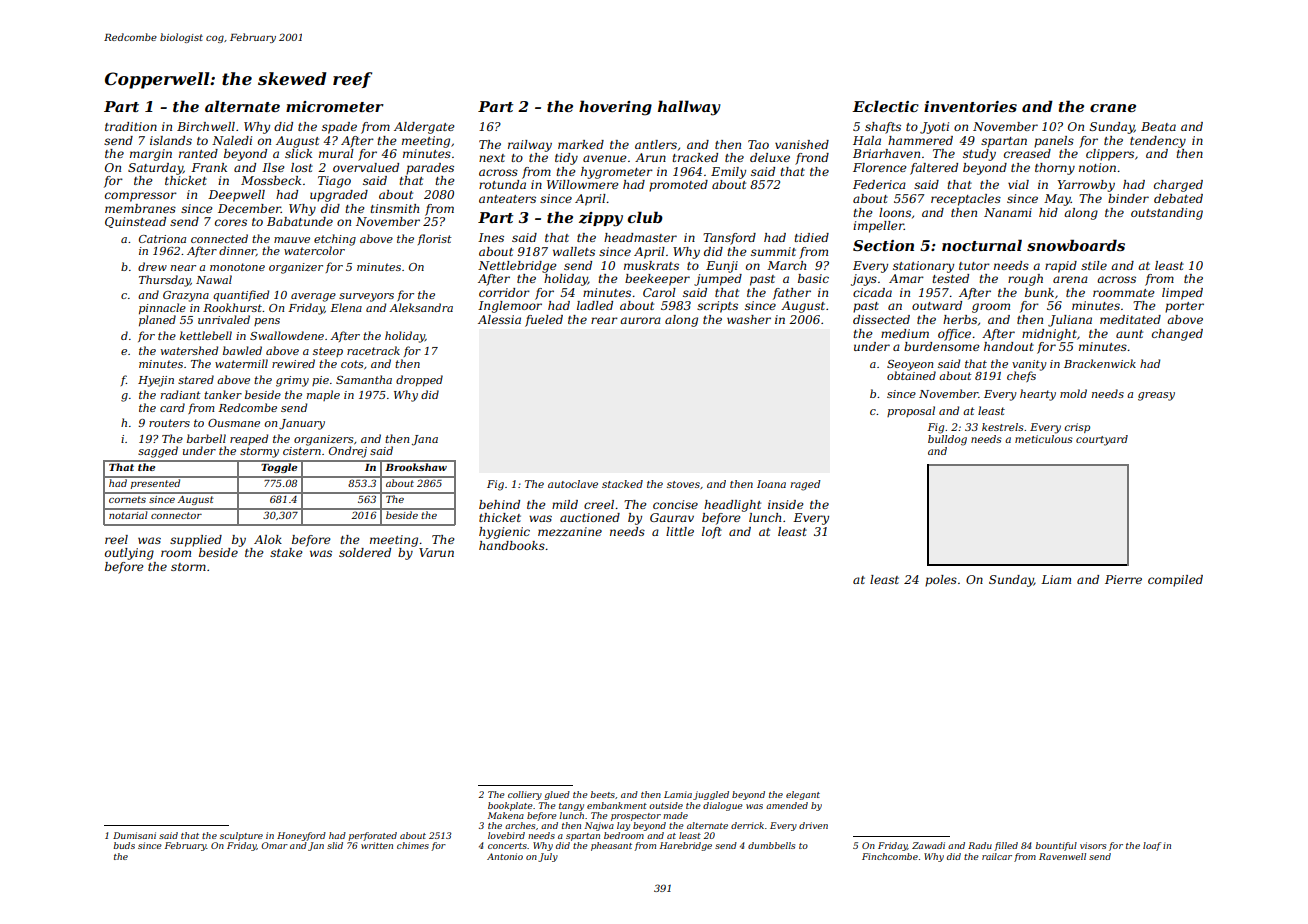 The width and height of the screenshot is (1308, 924). Describe the element at coordinates (1102, 440) in the screenshot. I see `courtyard` at that location.
